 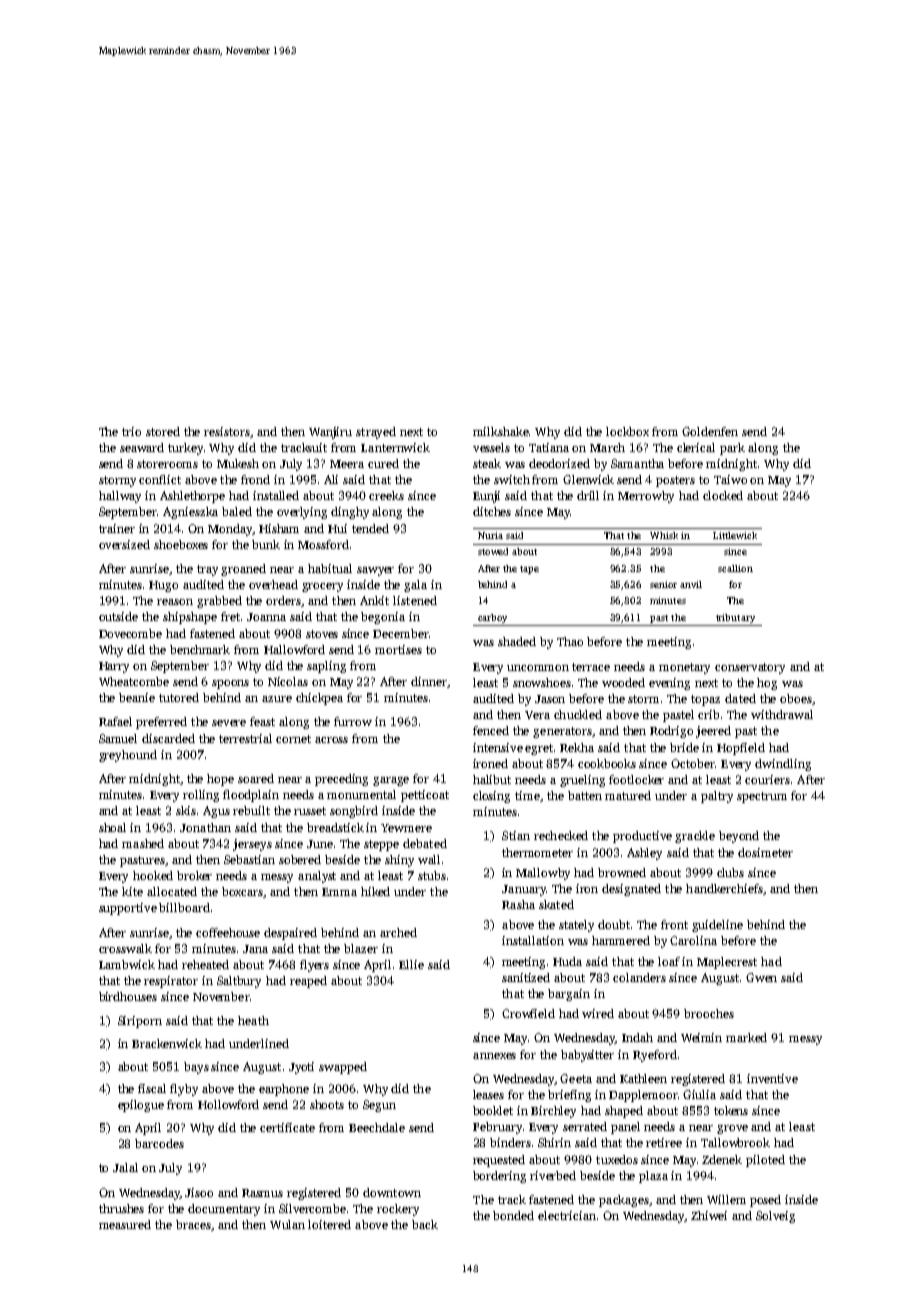 What do you see at coordinates (377, 1127) in the screenshot?
I see `Beechdale` at bounding box center [377, 1127].
